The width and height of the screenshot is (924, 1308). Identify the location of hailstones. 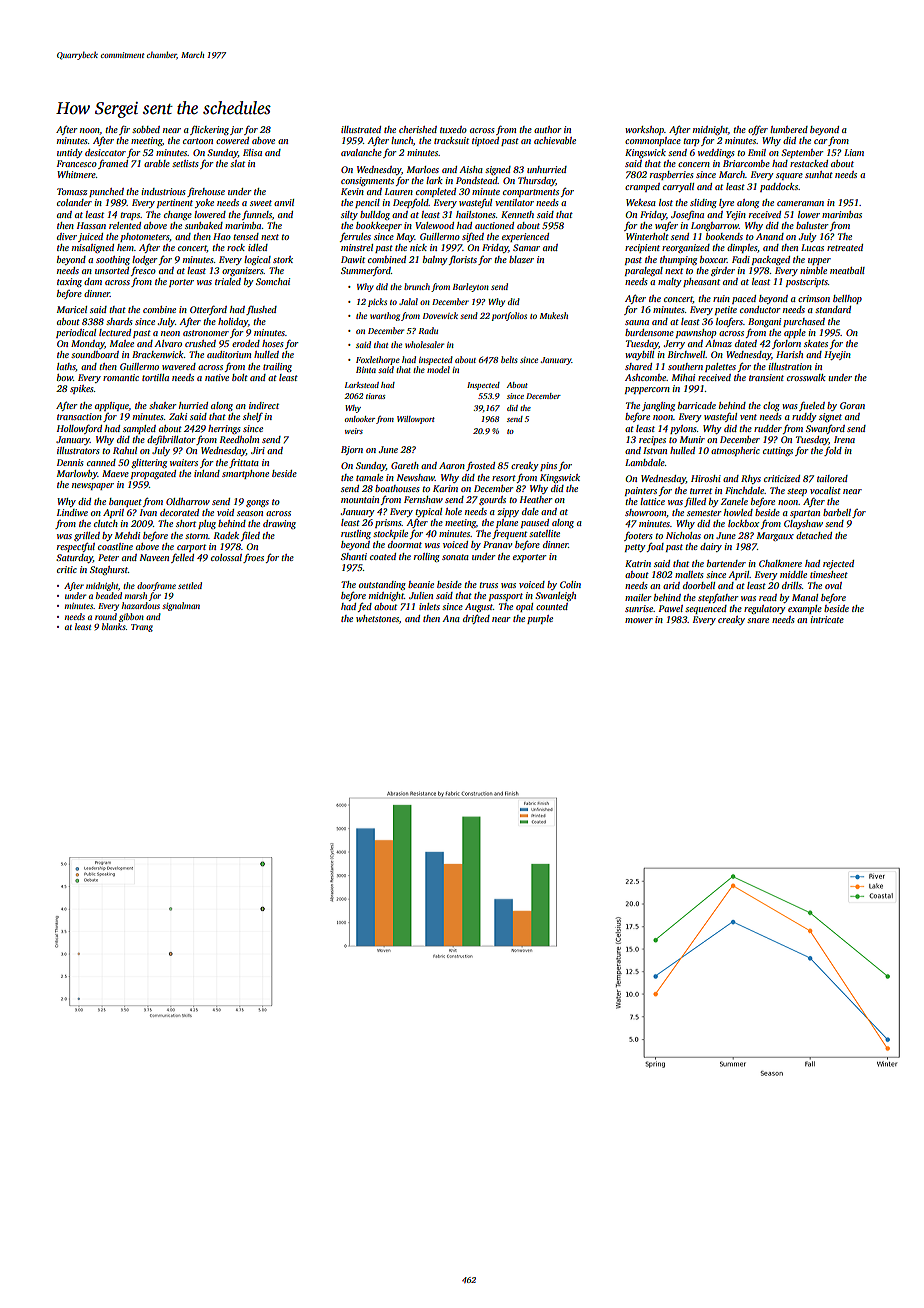
(476, 214).
